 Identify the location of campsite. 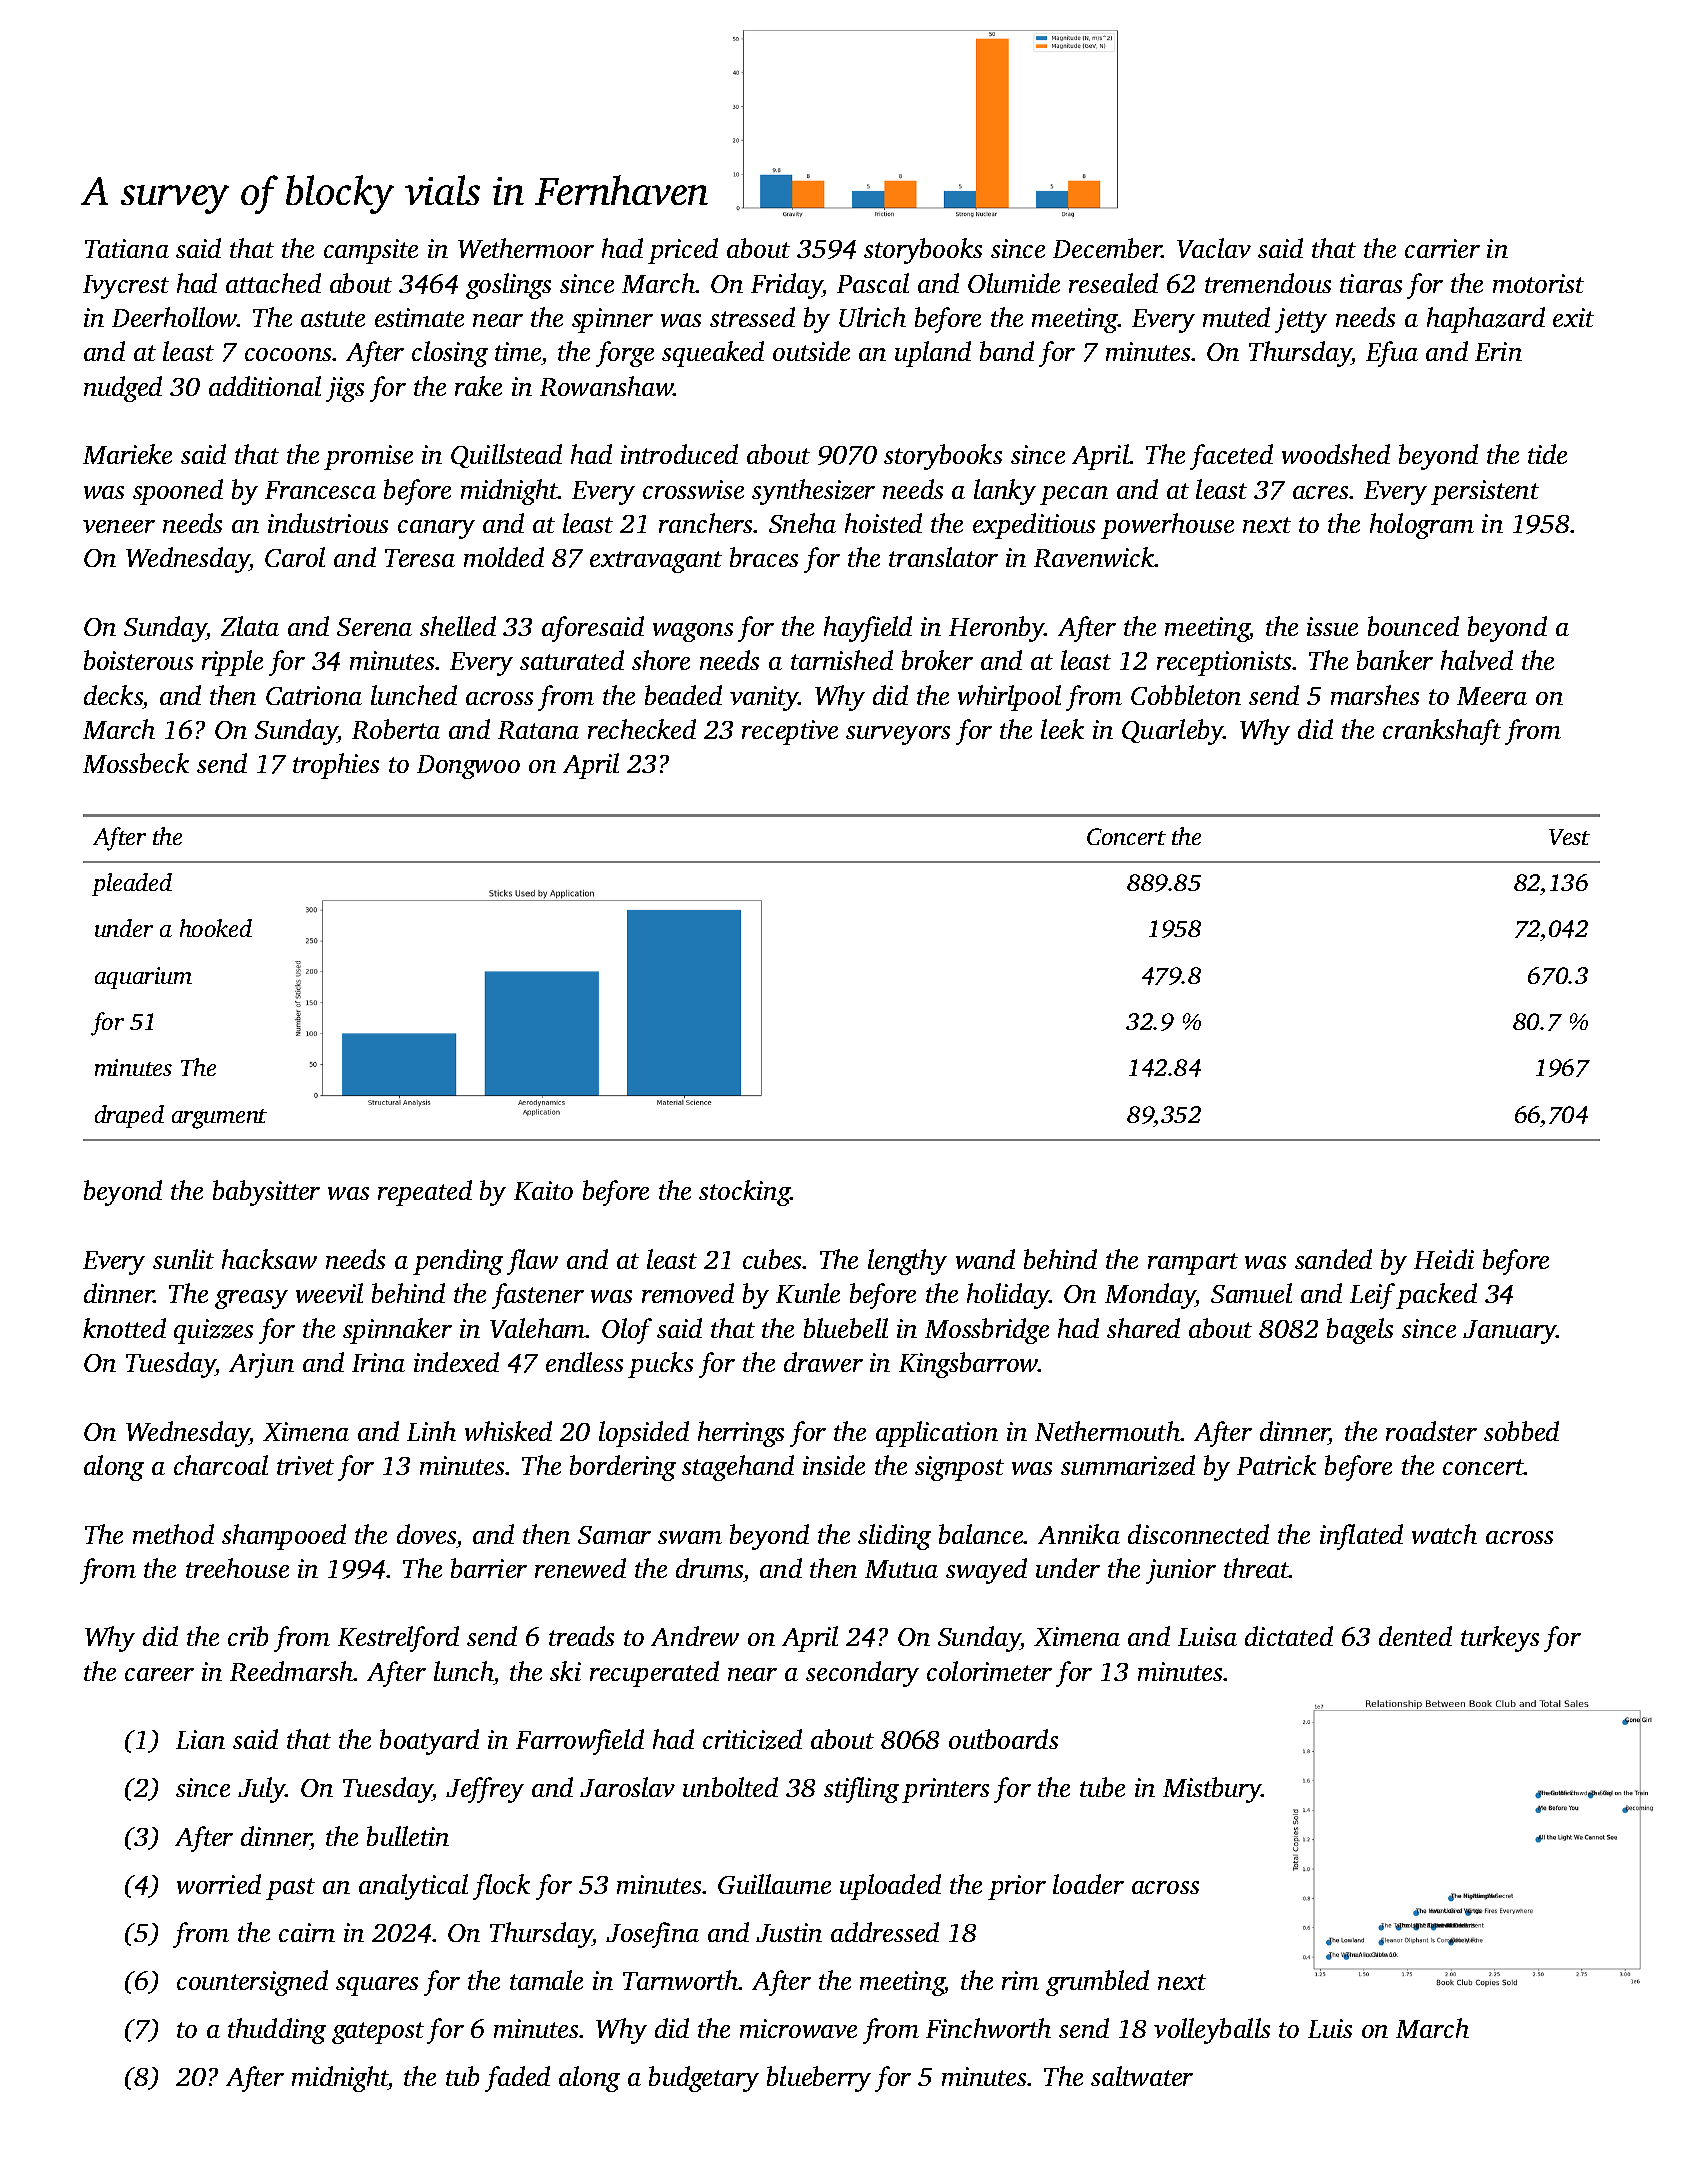
(371, 251).
